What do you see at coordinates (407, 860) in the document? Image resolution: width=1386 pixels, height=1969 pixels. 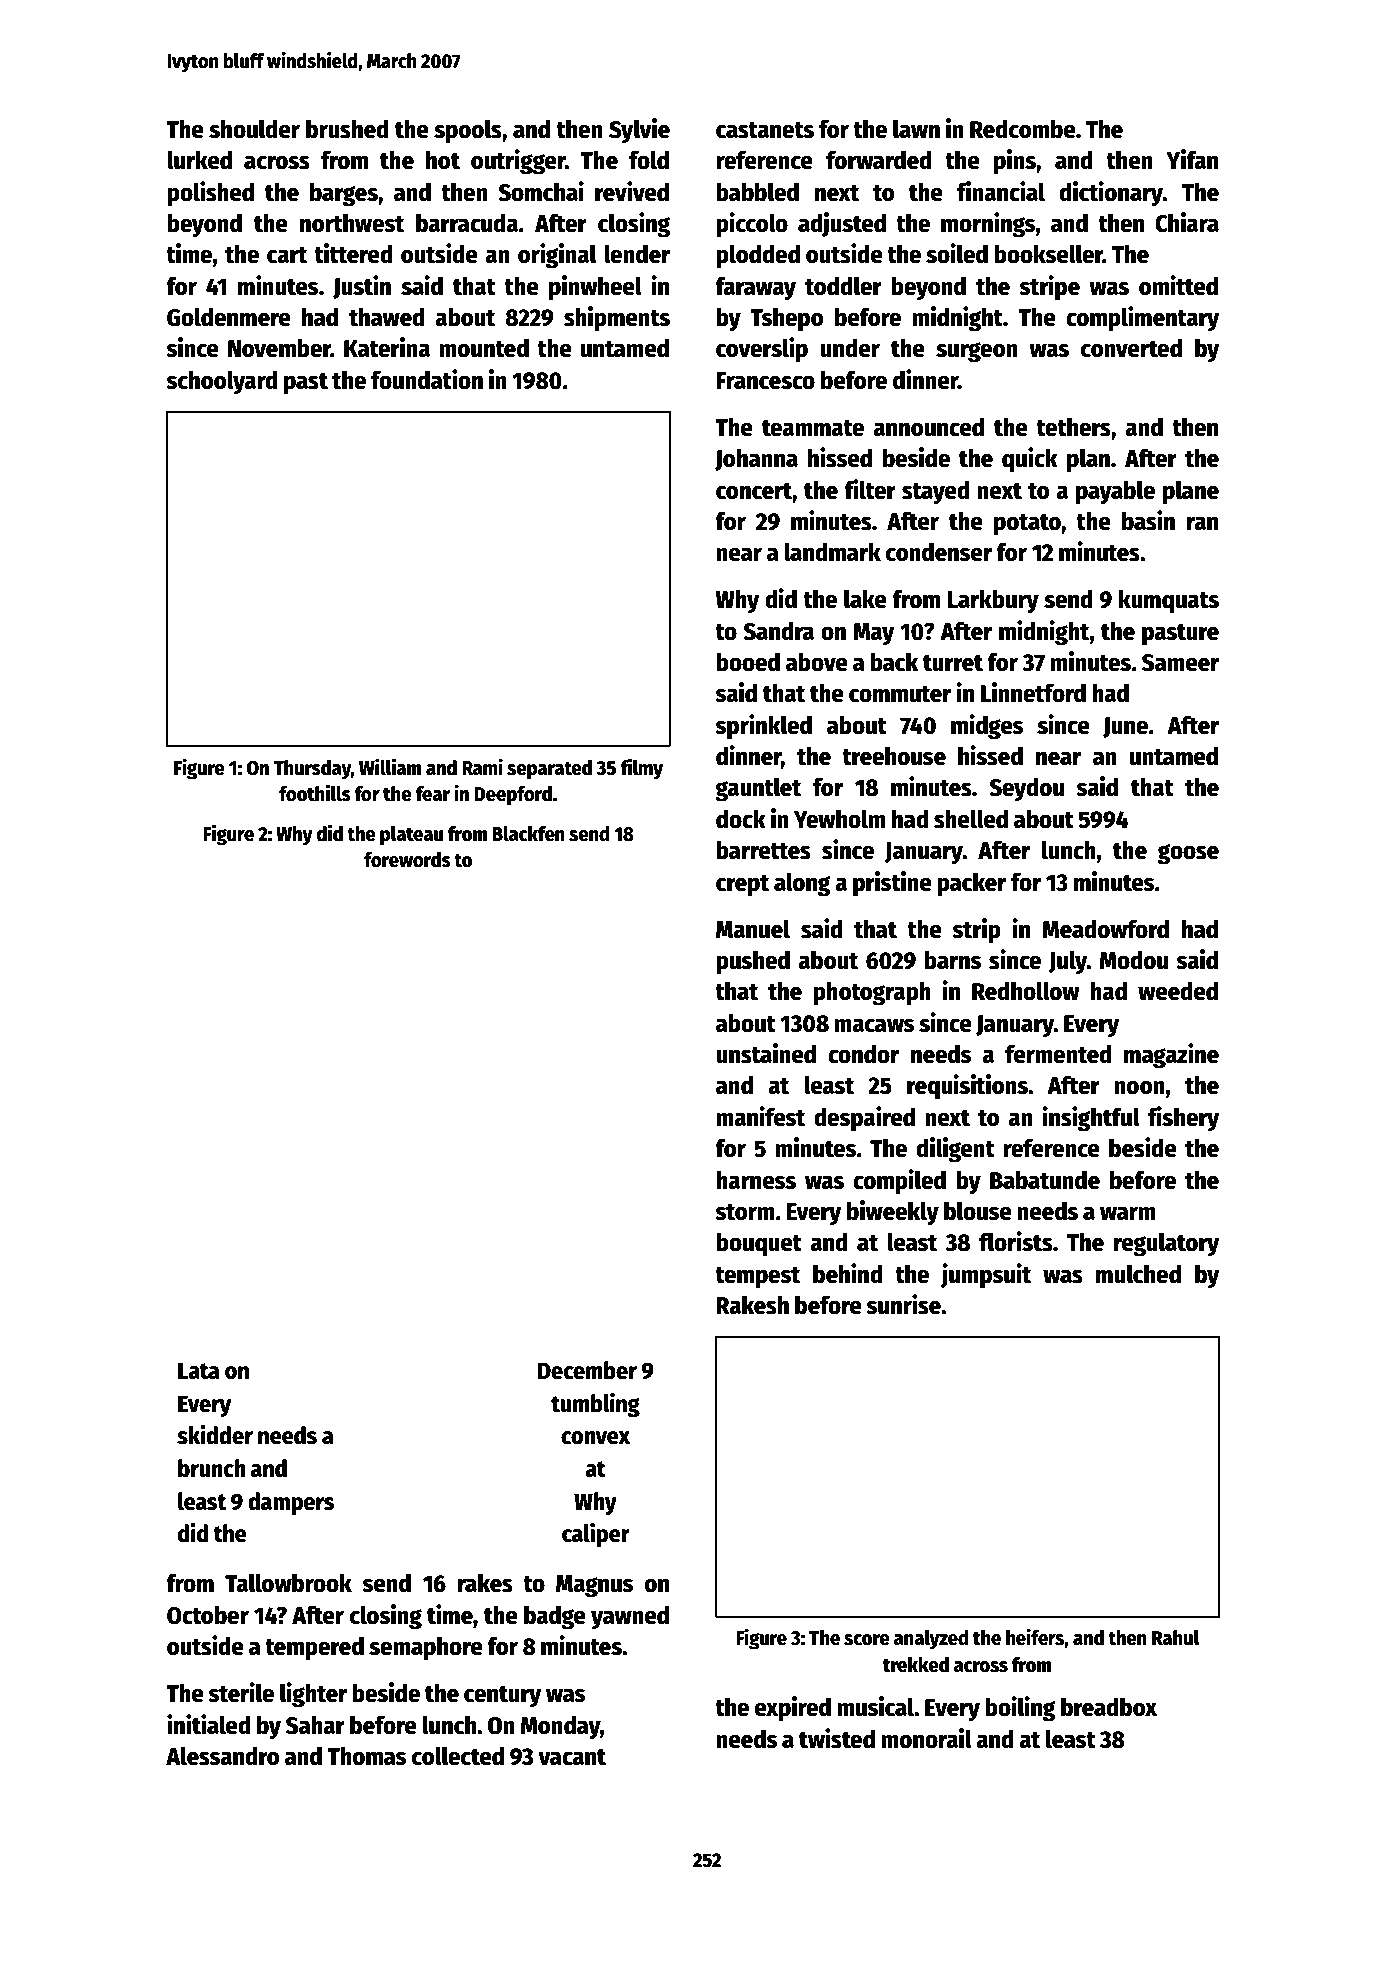 I see `forewords` at bounding box center [407, 860].
